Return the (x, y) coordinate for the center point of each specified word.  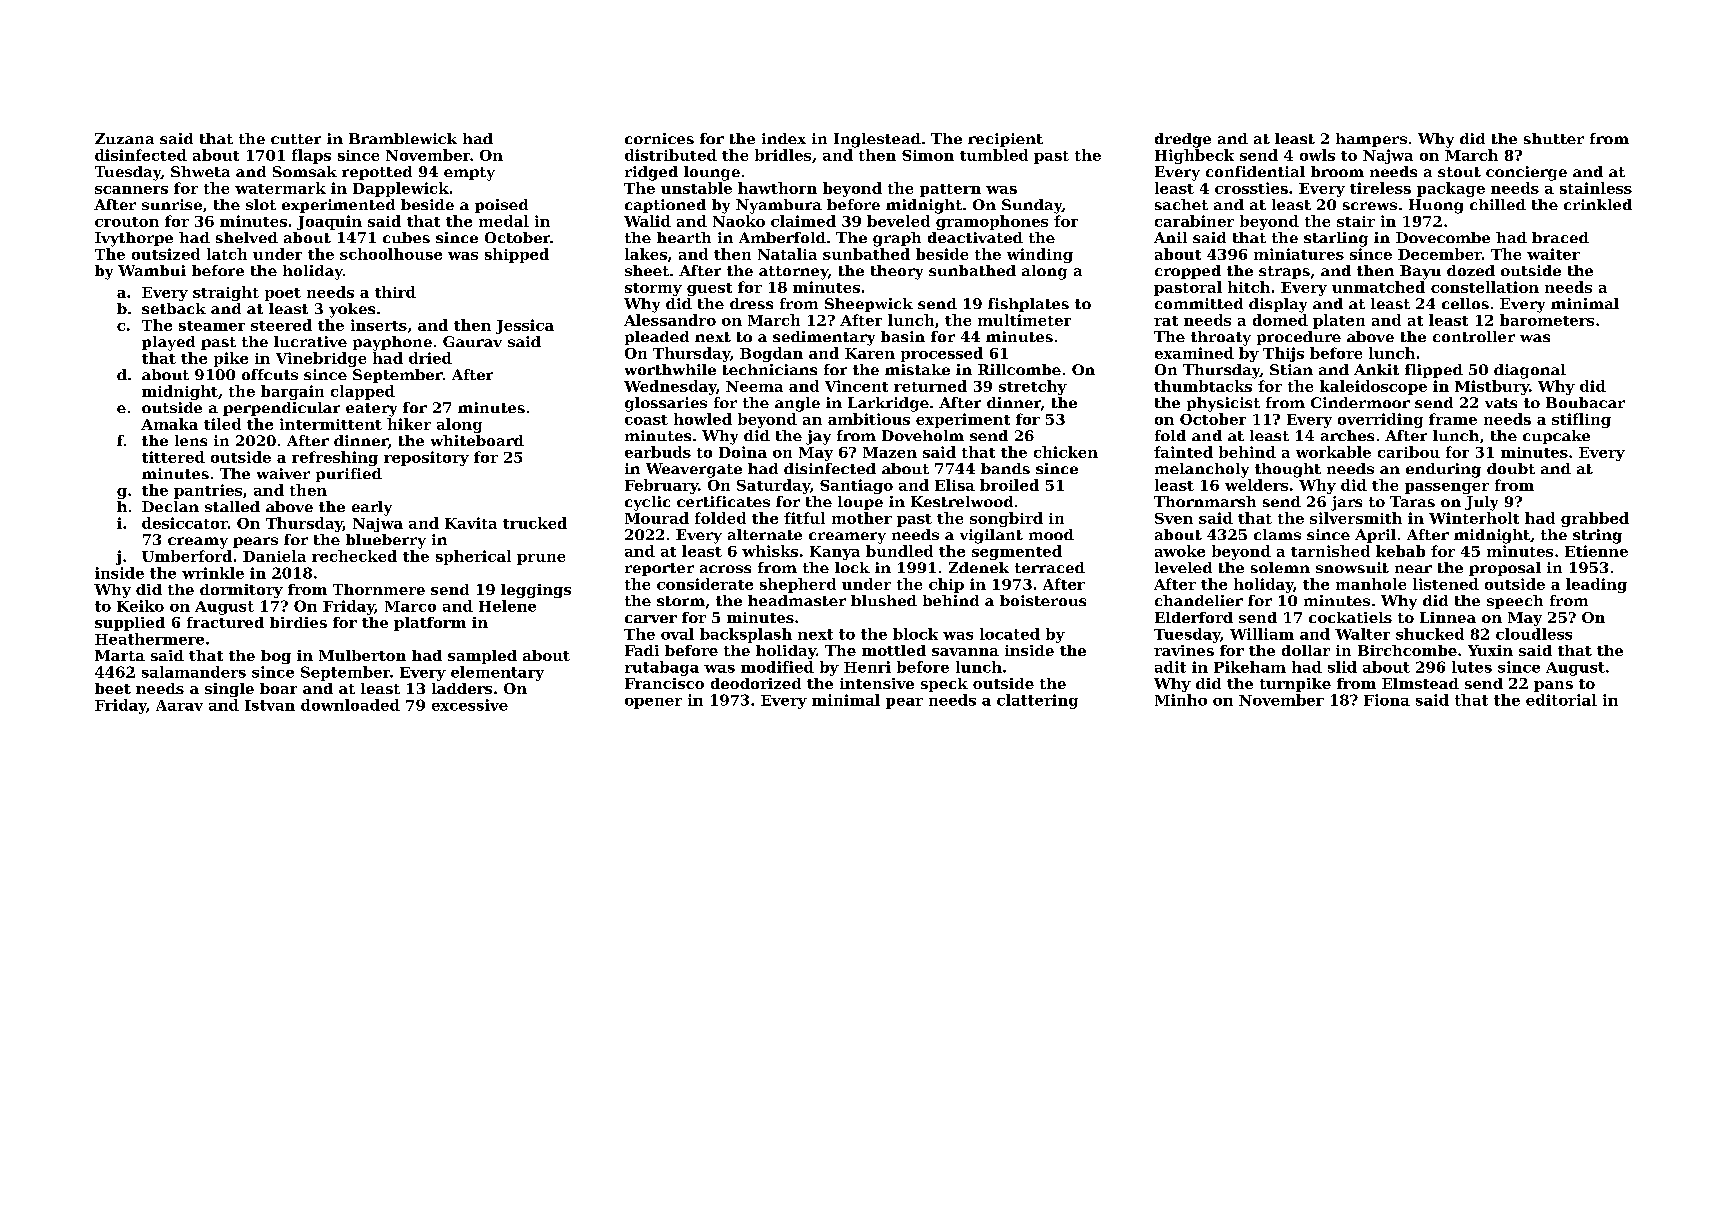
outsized (166, 254)
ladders (462, 688)
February (661, 486)
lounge (712, 173)
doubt (1511, 468)
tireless (1380, 188)
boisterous (1043, 600)
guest (709, 289)
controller (1474, 336)
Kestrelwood (962, 501)
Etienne (1596, 551)
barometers (1547, 320)
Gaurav (472, 341)
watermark (280, 188)
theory (897, 272)
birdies (298, 622)
